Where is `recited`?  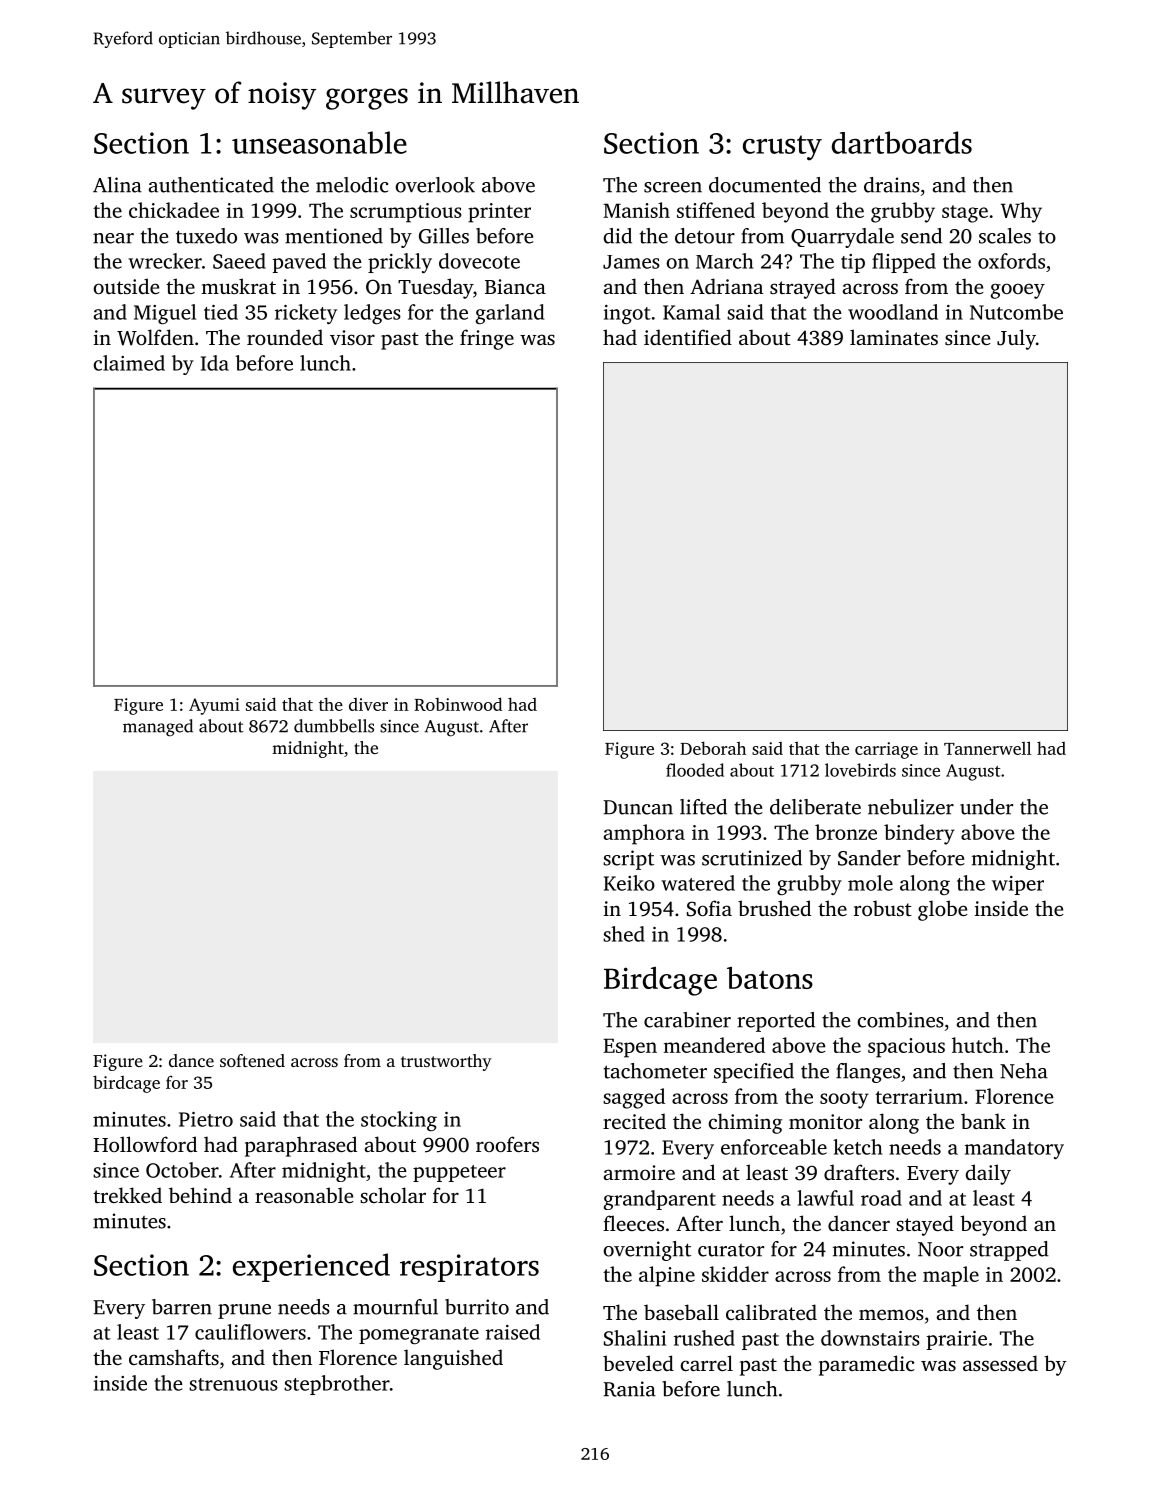
recited is located at coordinates (634, 1121).
